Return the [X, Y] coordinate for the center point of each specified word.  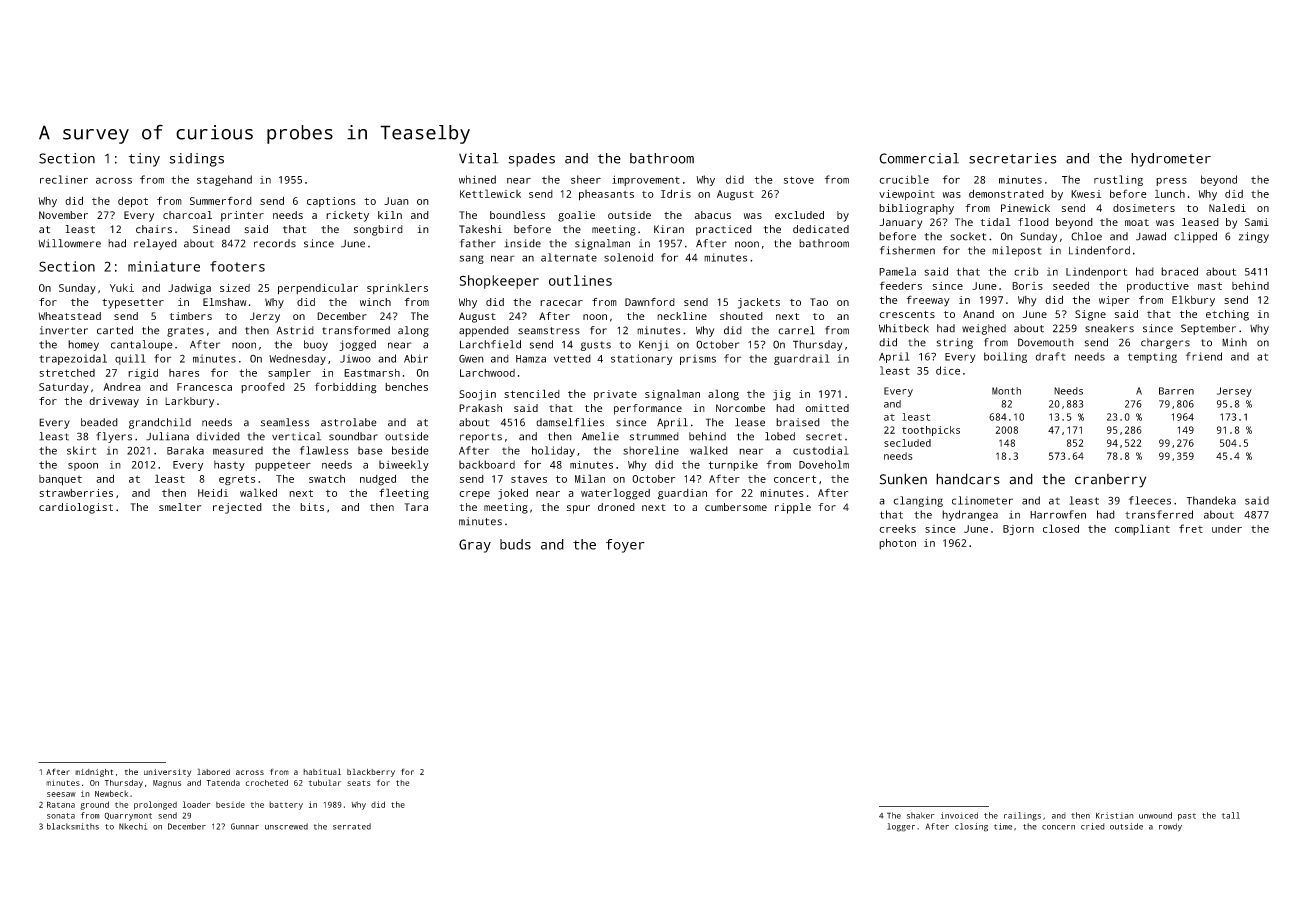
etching [1227, 315]
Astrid [295, 330]
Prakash [480, 408]
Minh [1234, 342]
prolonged [155, 805]
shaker [921, 815]
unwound [1155, 815]
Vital [478, 158]
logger [901, 827]
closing [971, 827]
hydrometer [1171, 160]
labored [213, 771]
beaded [99, 422]
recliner [64, 179]
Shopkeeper [499, 282]
